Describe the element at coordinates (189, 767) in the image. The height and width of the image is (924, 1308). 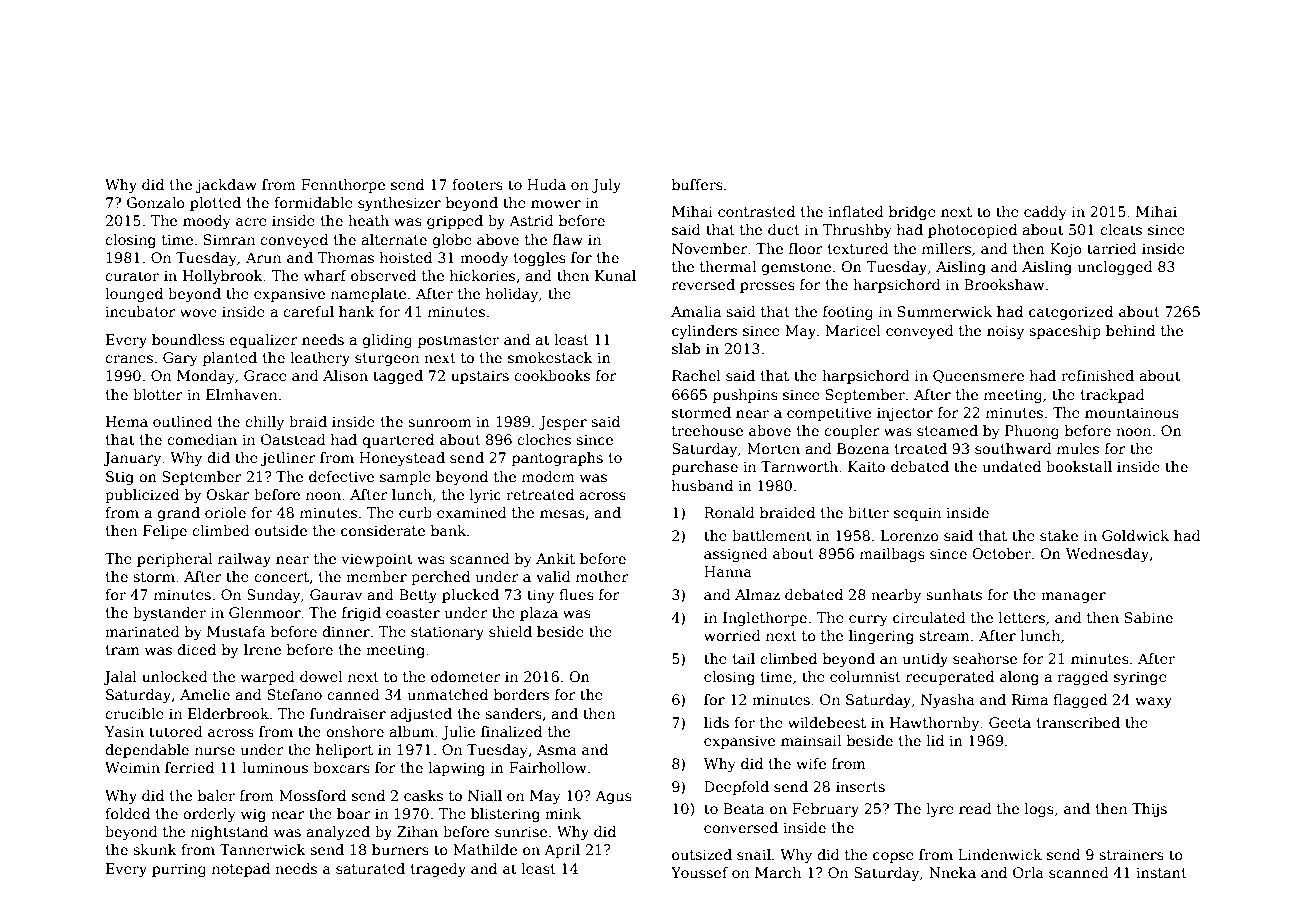
I see `ferried` at that location.
